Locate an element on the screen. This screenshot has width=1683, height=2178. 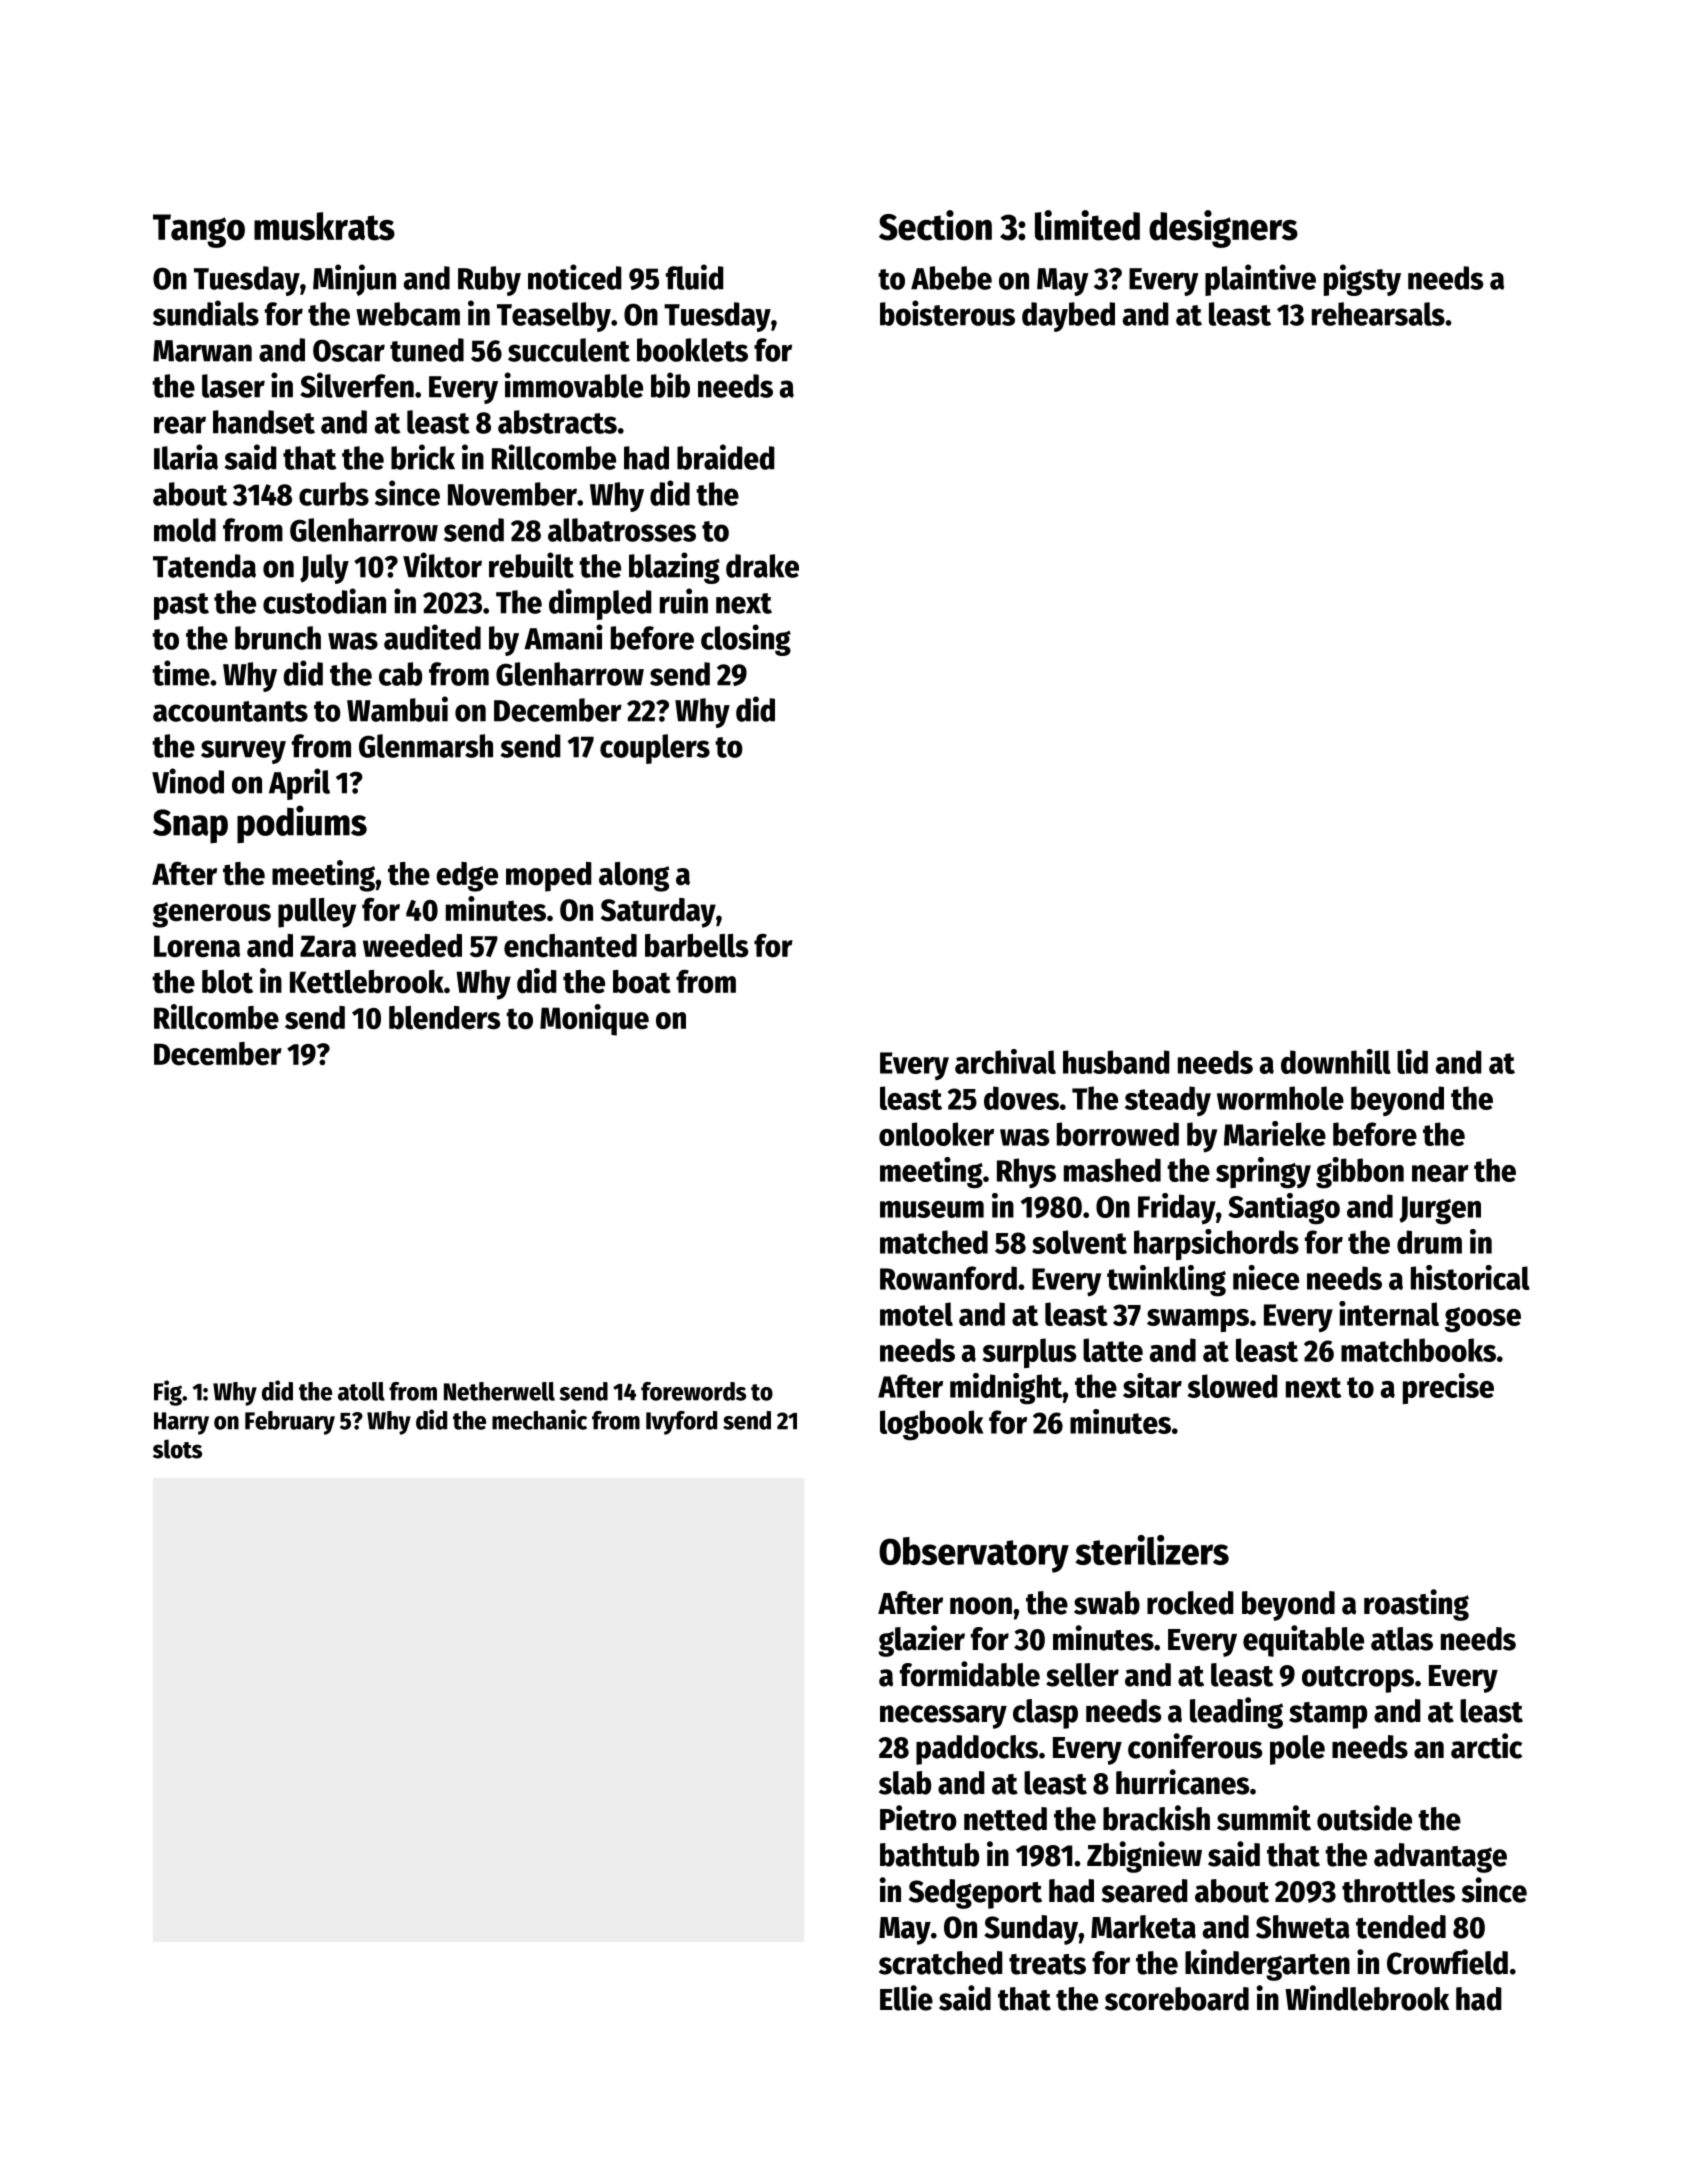
Ellie is located at coordinates (906, 1998).
